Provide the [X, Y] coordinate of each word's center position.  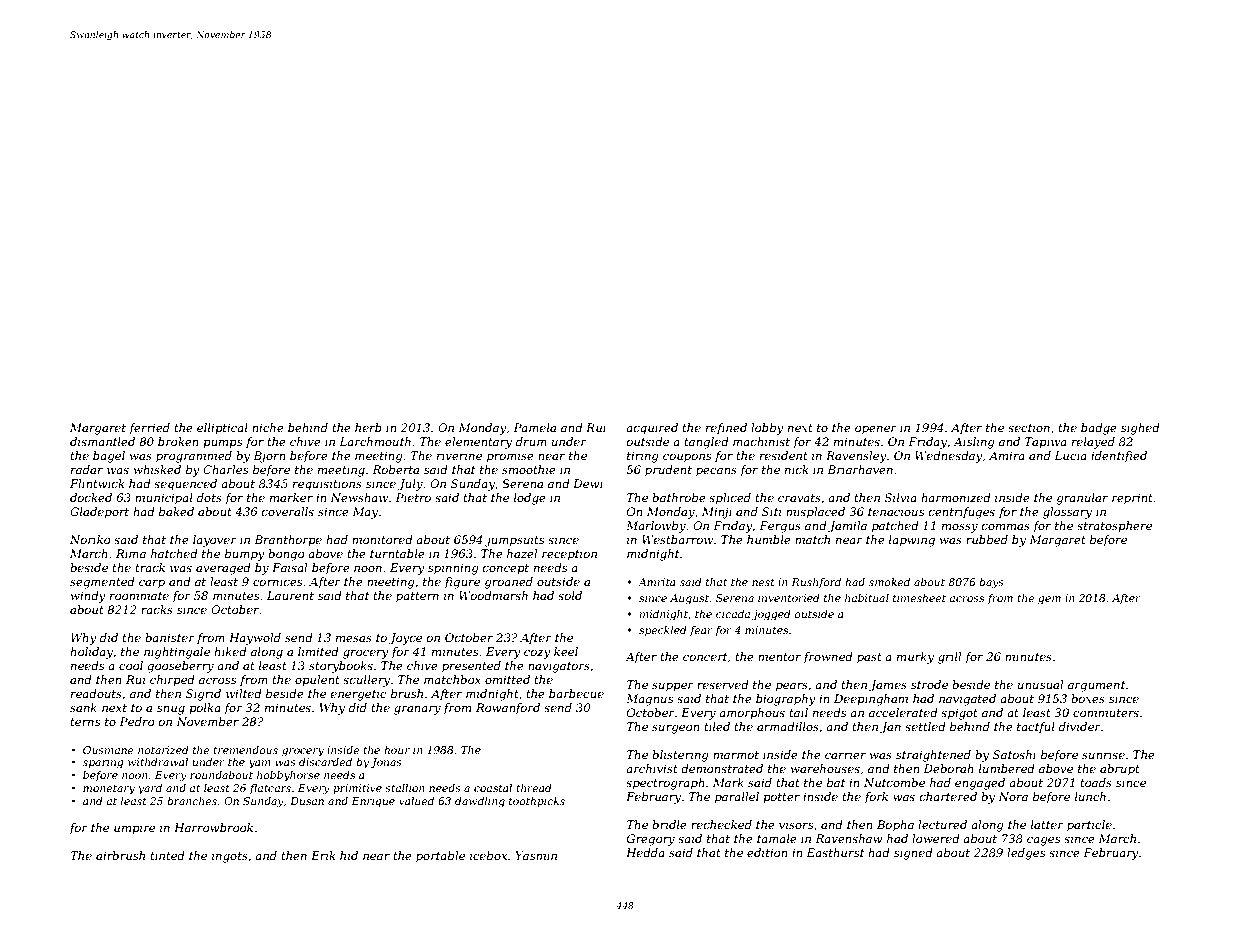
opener [876, 430]
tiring [643, 457]
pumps [222, 444]
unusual [1040, 684]
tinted [167, 855]
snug [171, 710]
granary [417, 710]
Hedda [645, 852]
